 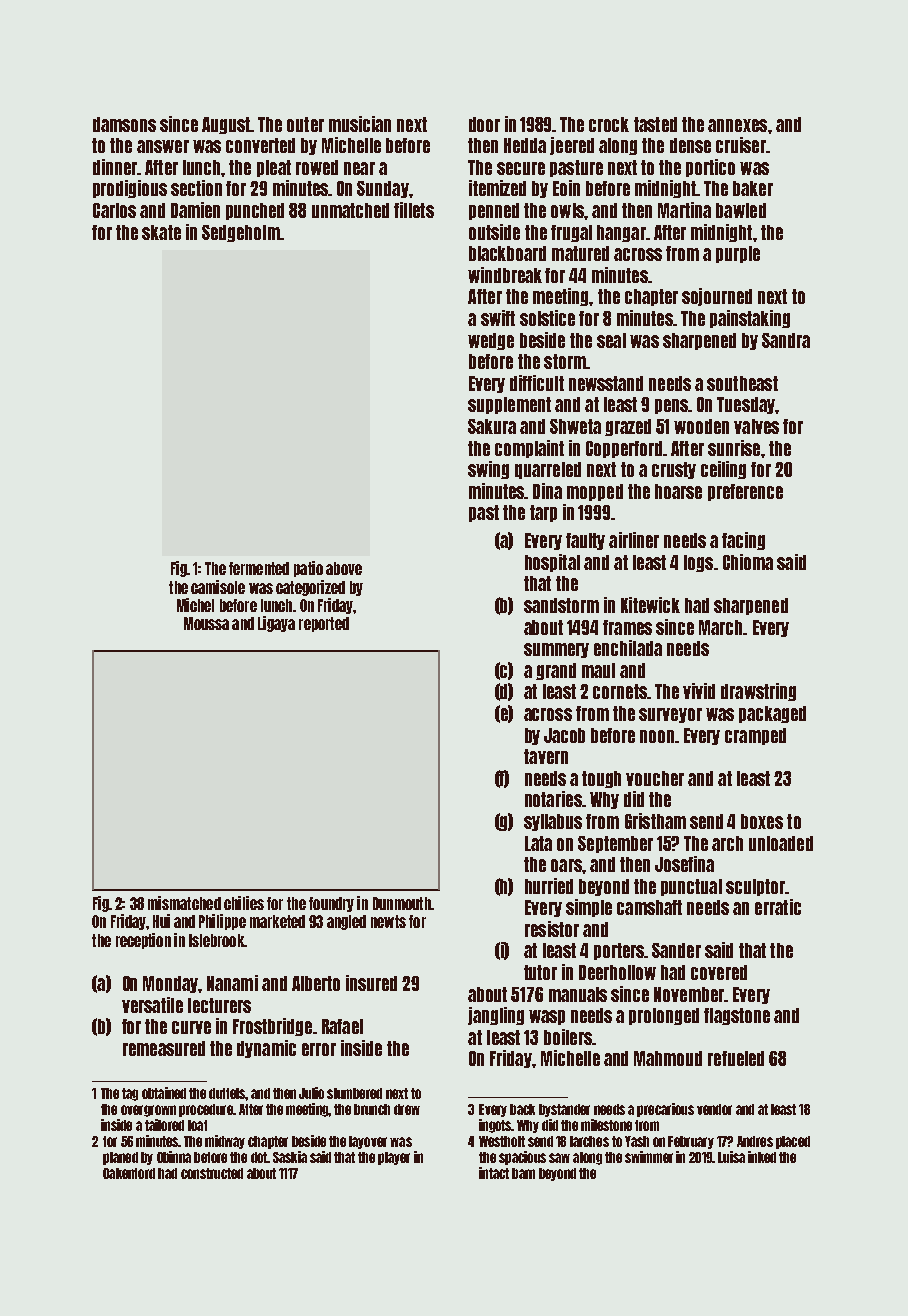 What do you see at coordinates (753, 188) in the document?
I see `baker` at bounding box center [753, 188].
